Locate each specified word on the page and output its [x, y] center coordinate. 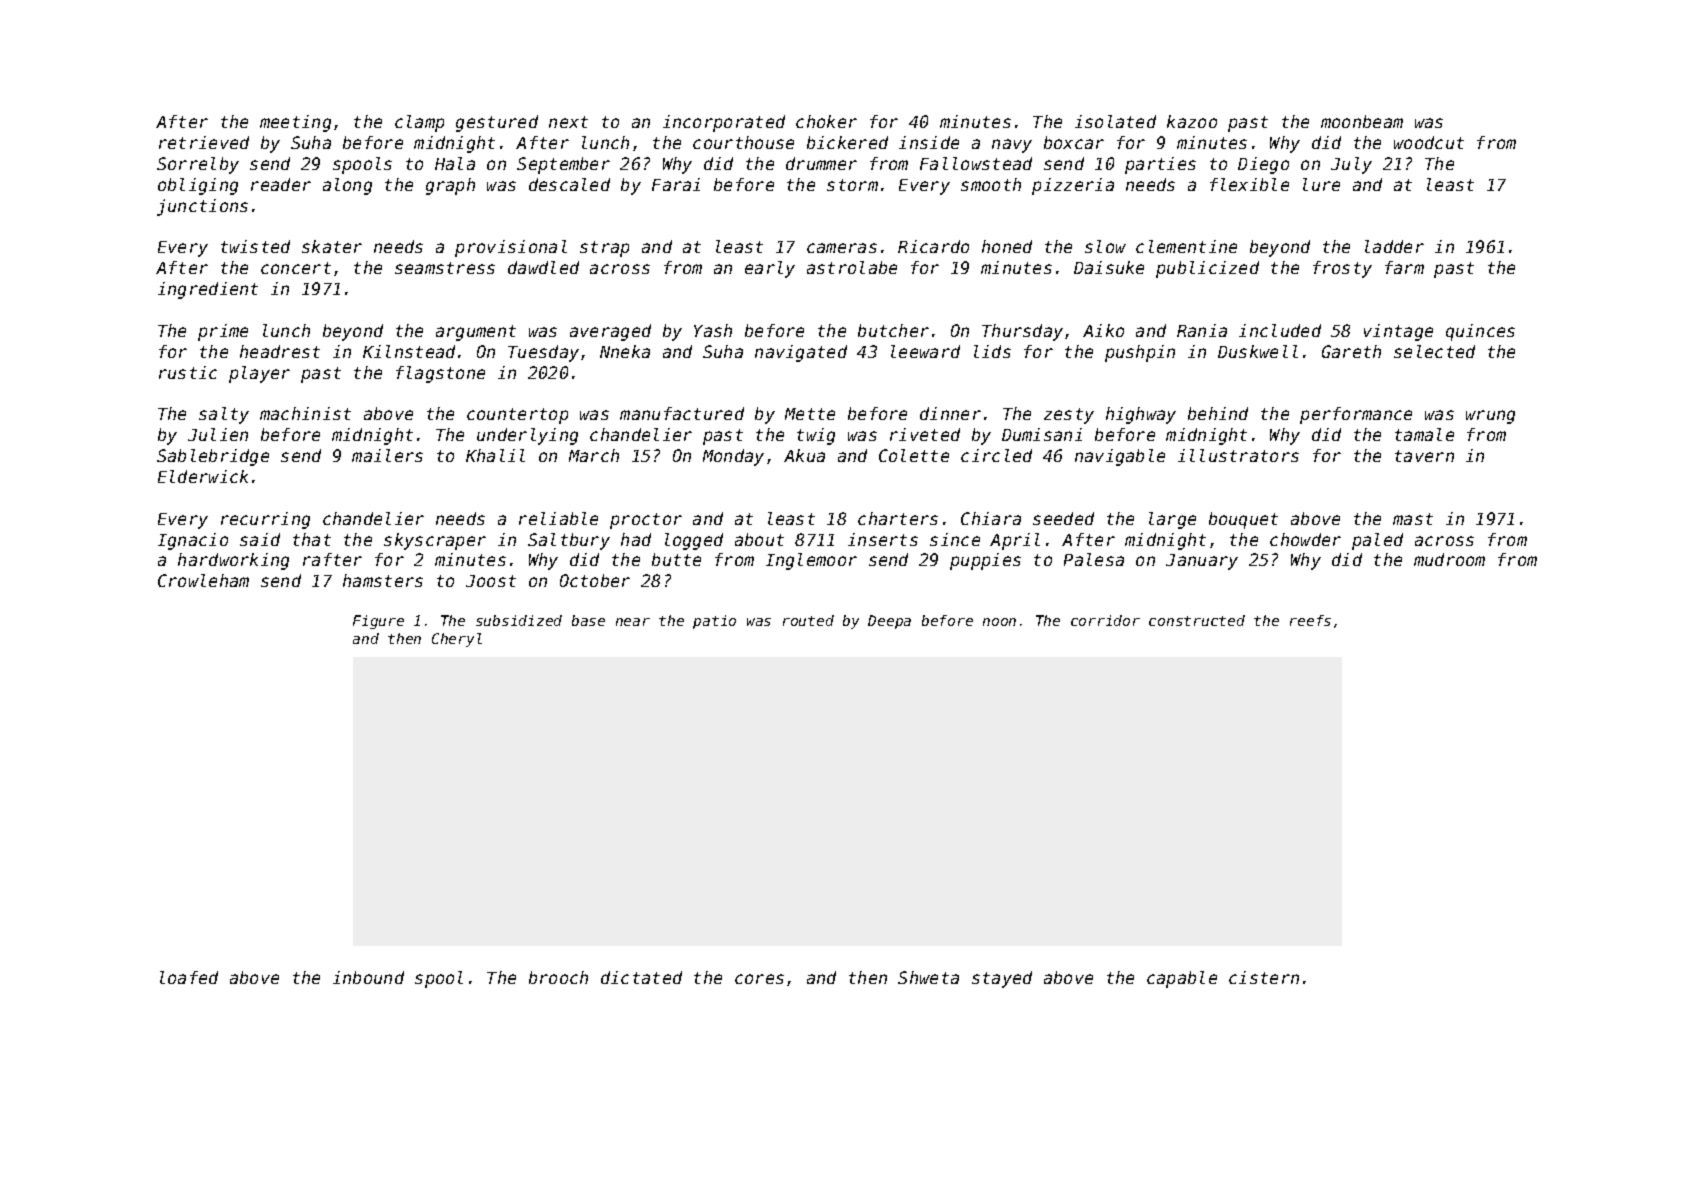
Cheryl [457, 640]
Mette [810, 414]
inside [929, 142]
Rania [1202, 330]
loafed [189, 977]
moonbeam [1362, 121]
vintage [1398, 332]
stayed [1002, 979]
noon [999, 622]
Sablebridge [213, 457]
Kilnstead [409, 351]
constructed [1197, 620]
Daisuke [1109, 267]
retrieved [204, 142]
